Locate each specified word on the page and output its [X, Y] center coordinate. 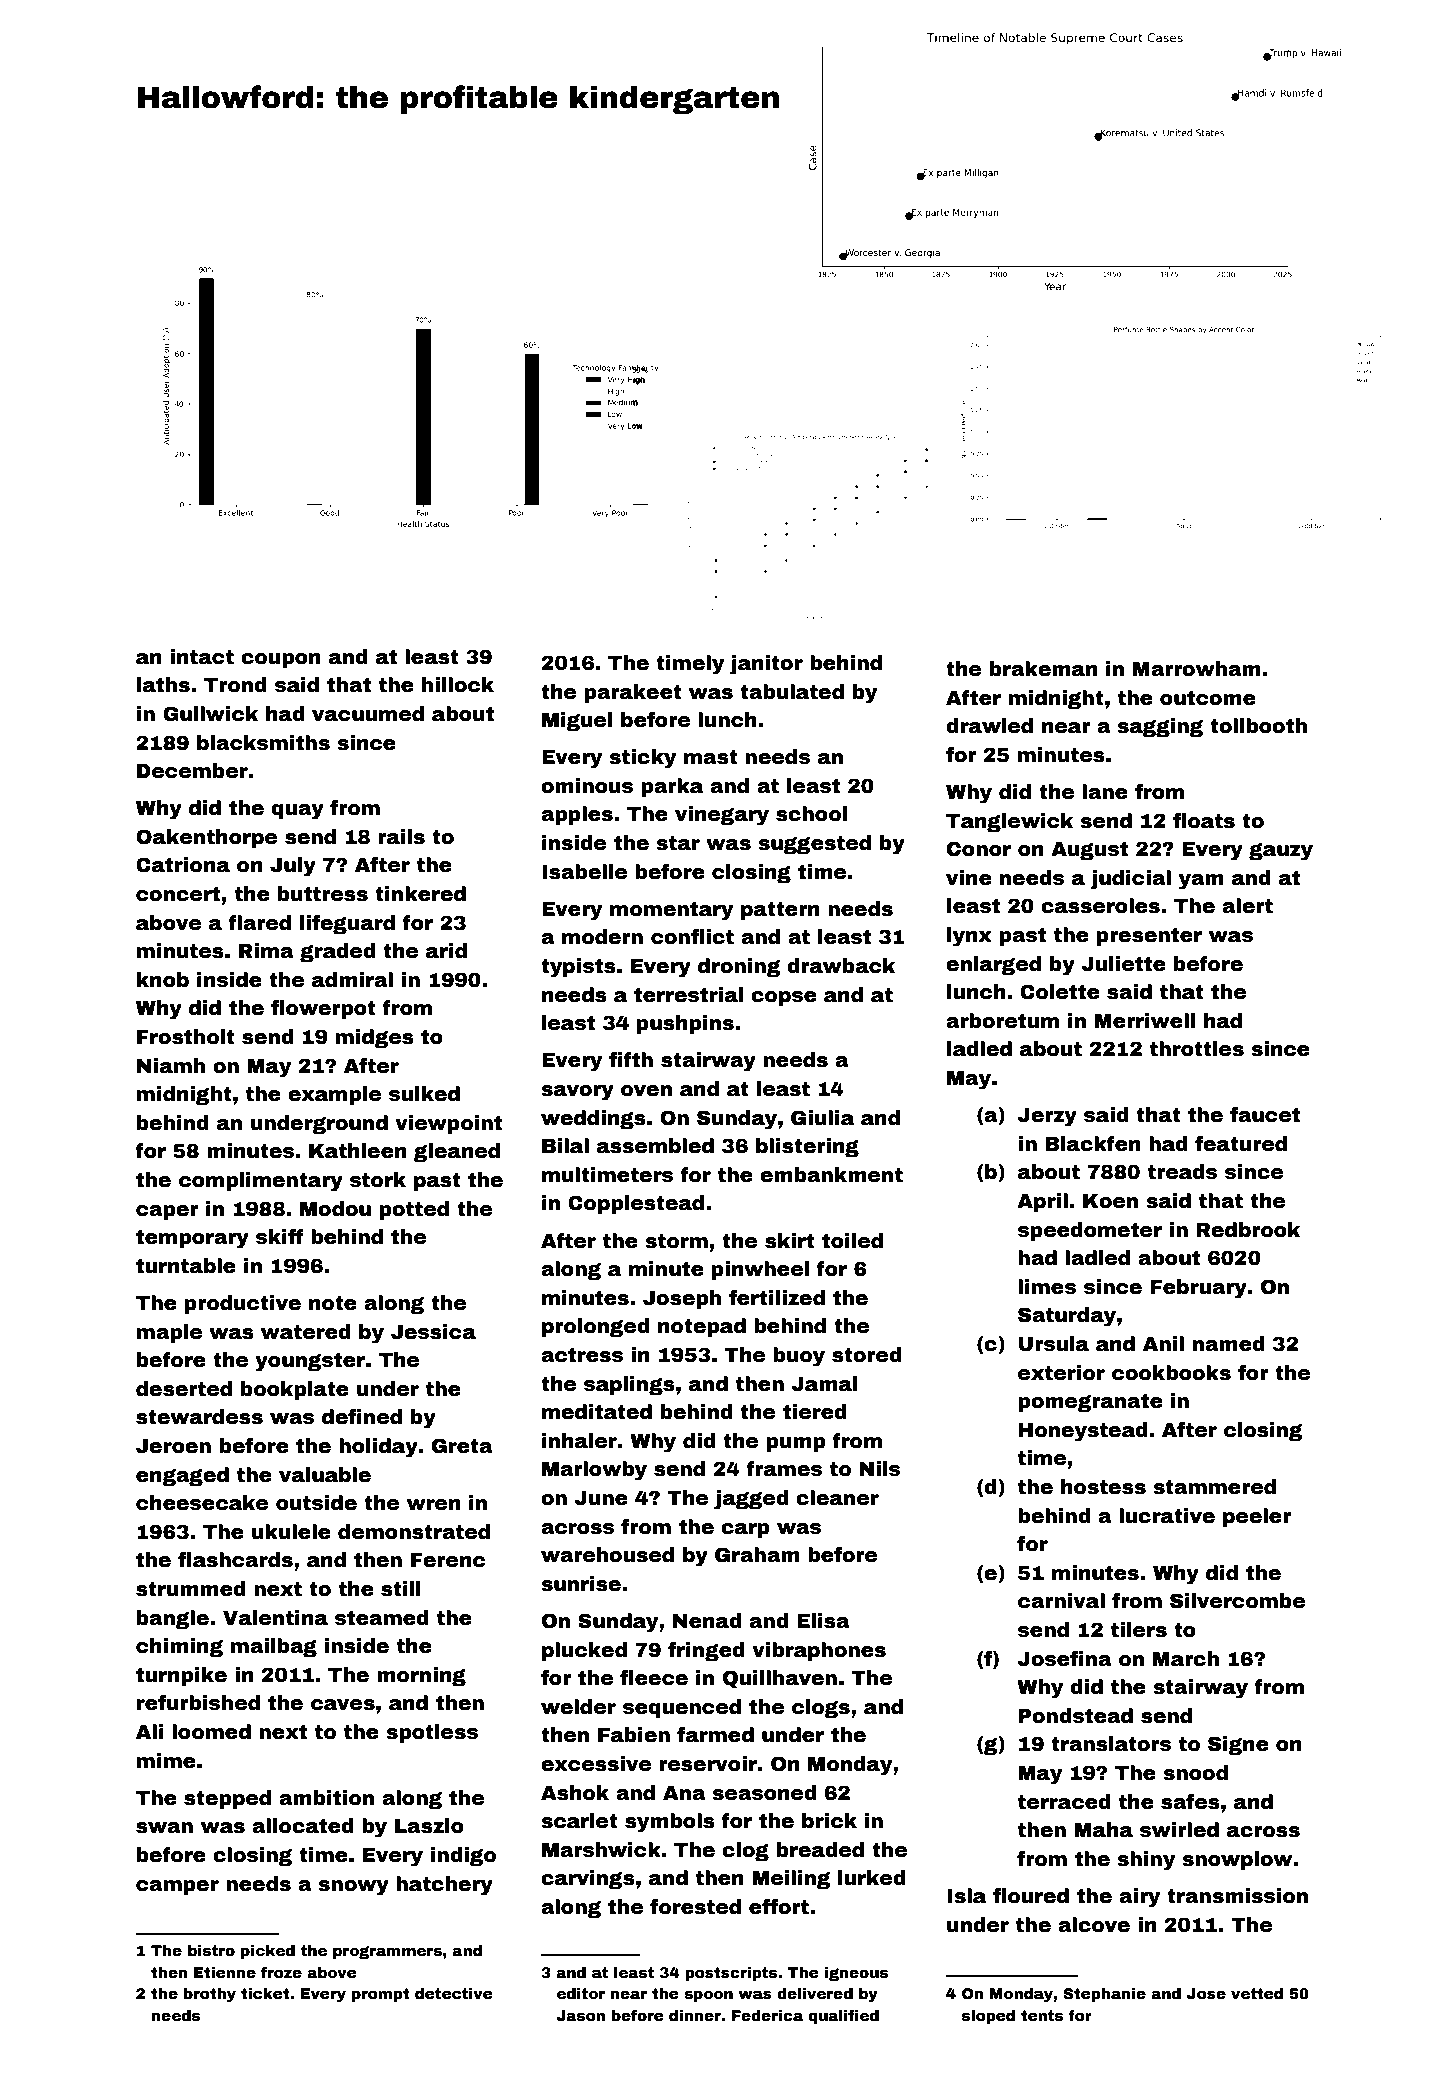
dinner [695, 2015]
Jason [580, 2015]
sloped [988, 2017]
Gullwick [210, 714]
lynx [969, 937]
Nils [879, 1469]
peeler [1257, 1517]
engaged [182, 1476]
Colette [1060, 992]
